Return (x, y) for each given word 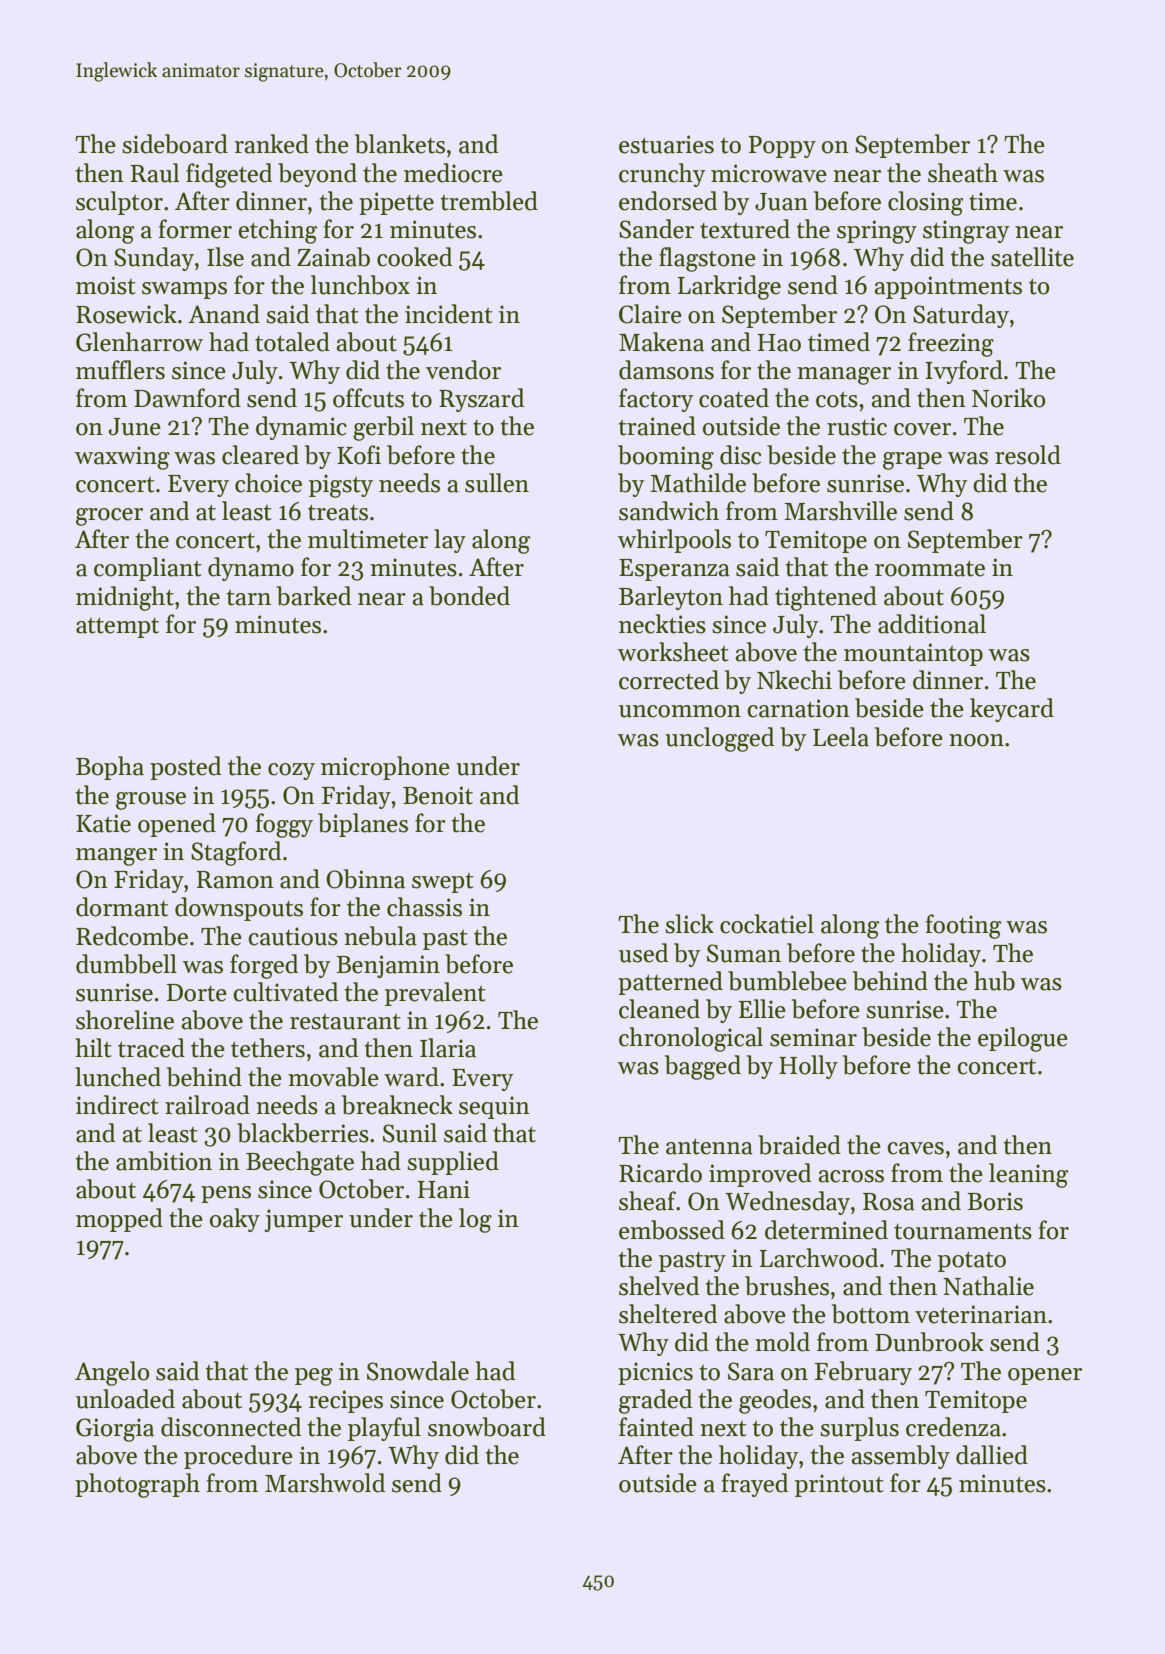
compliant (148, 569)
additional (932, 624)
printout (839, 1485)
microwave (769, 173)
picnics (655, 1373)
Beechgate (300, 1163)
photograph (137, 1485)
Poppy (782, 147)
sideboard (175, 144)
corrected (669, 680)
